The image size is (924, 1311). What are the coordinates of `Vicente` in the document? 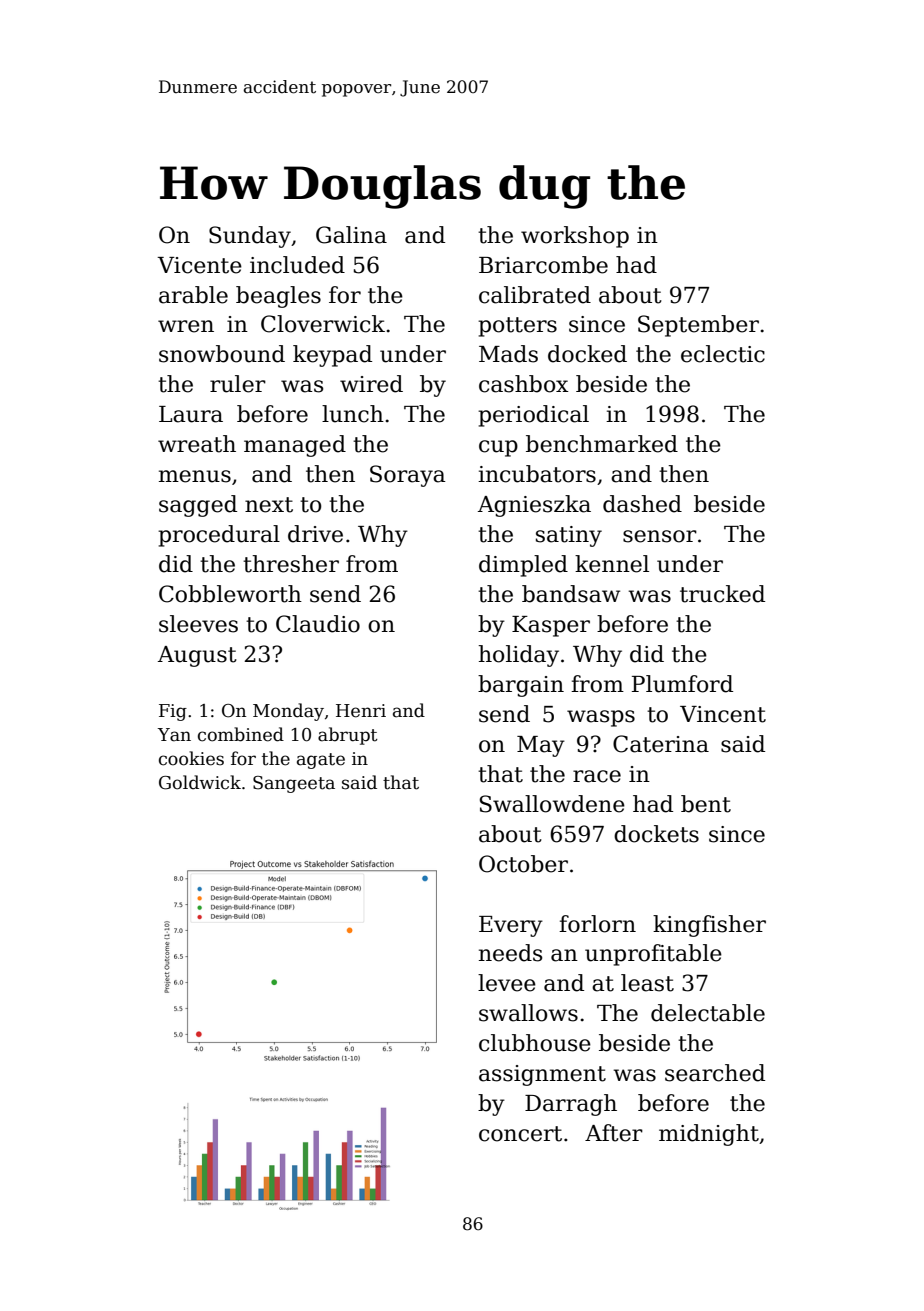 It's located at (199, 265).
